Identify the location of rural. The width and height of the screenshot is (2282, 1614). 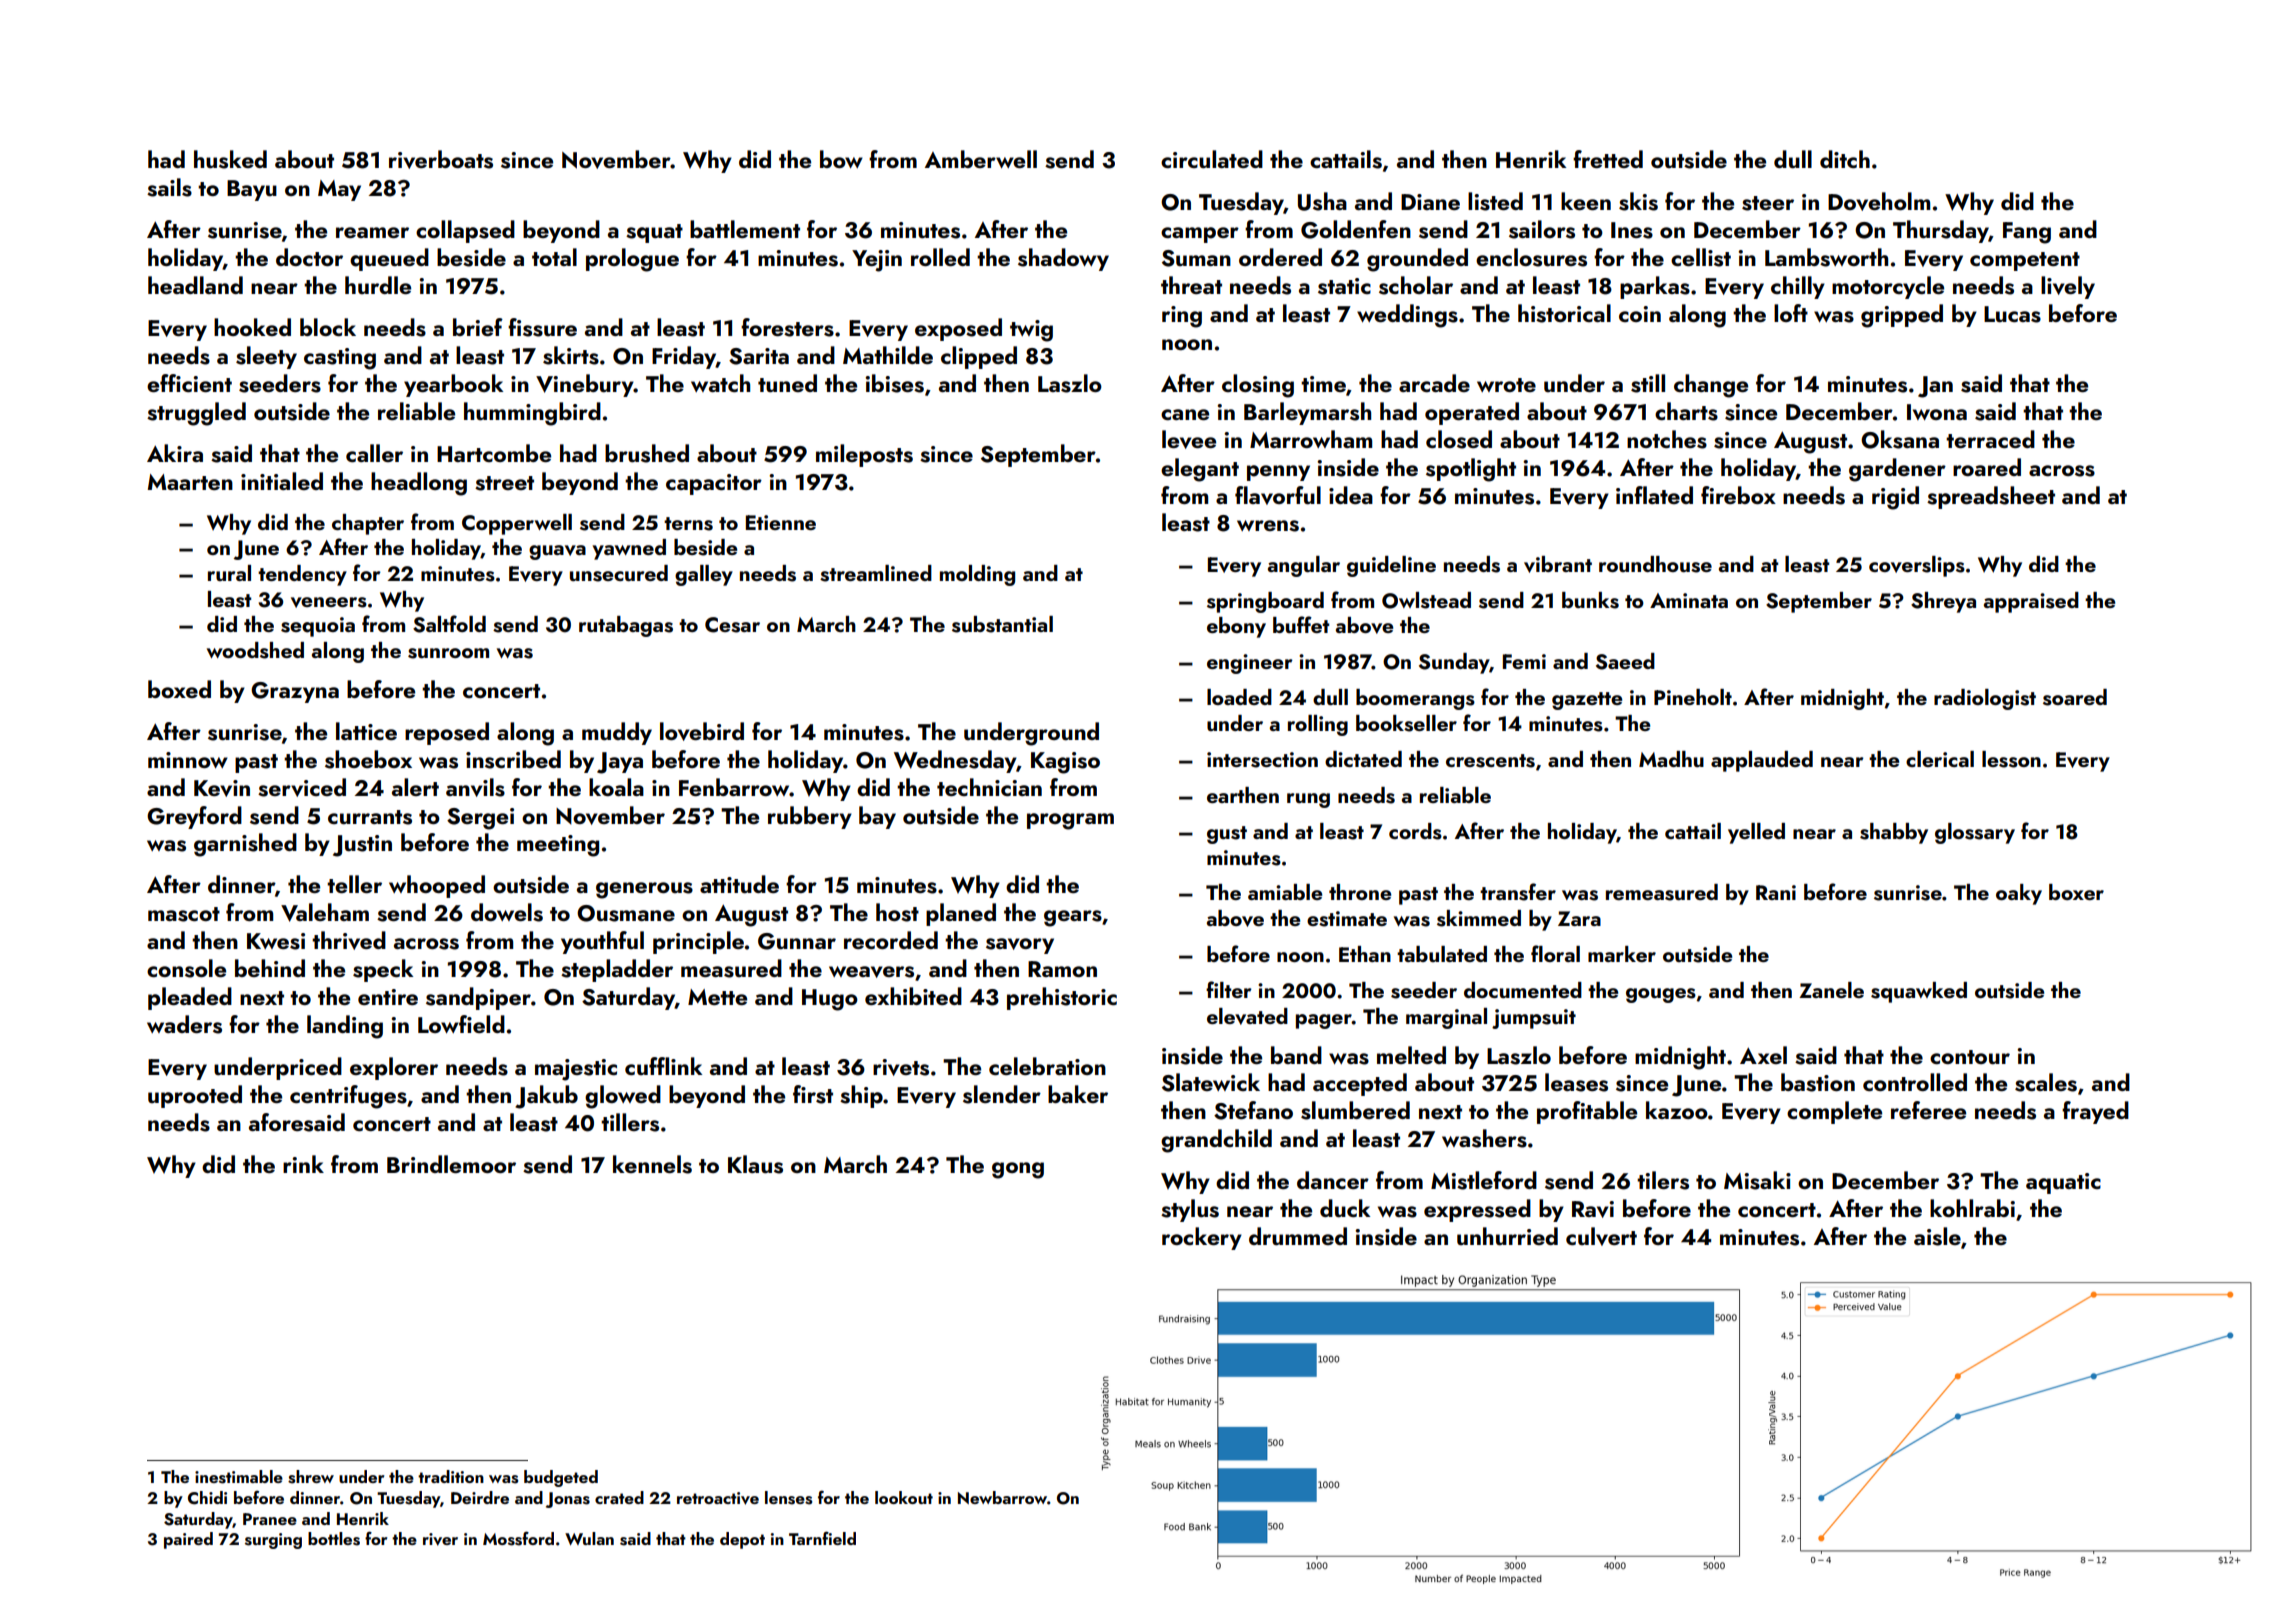
(229, 573).
